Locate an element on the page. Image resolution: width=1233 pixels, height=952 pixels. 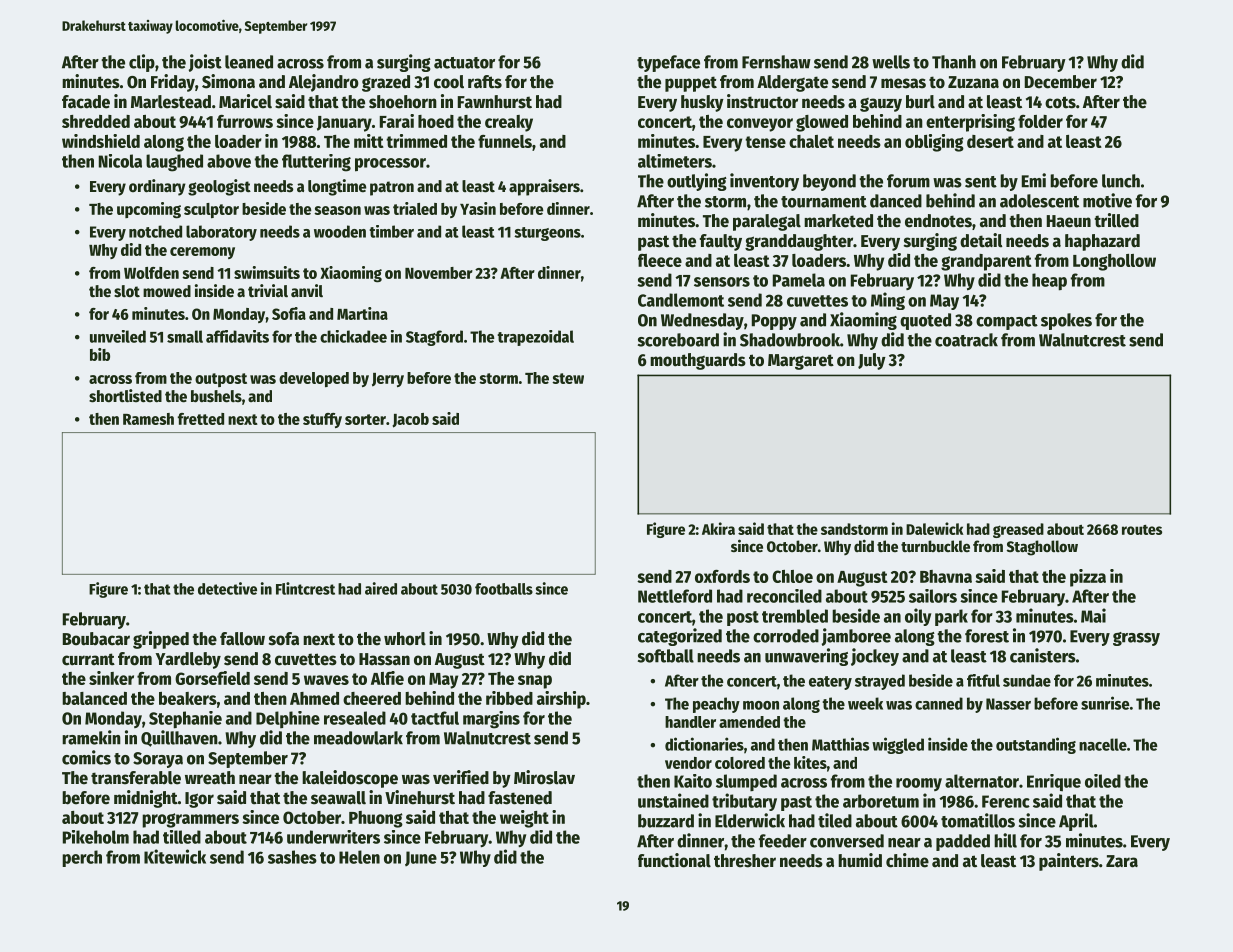
Boubacar is located at coordinates (96, 639).
